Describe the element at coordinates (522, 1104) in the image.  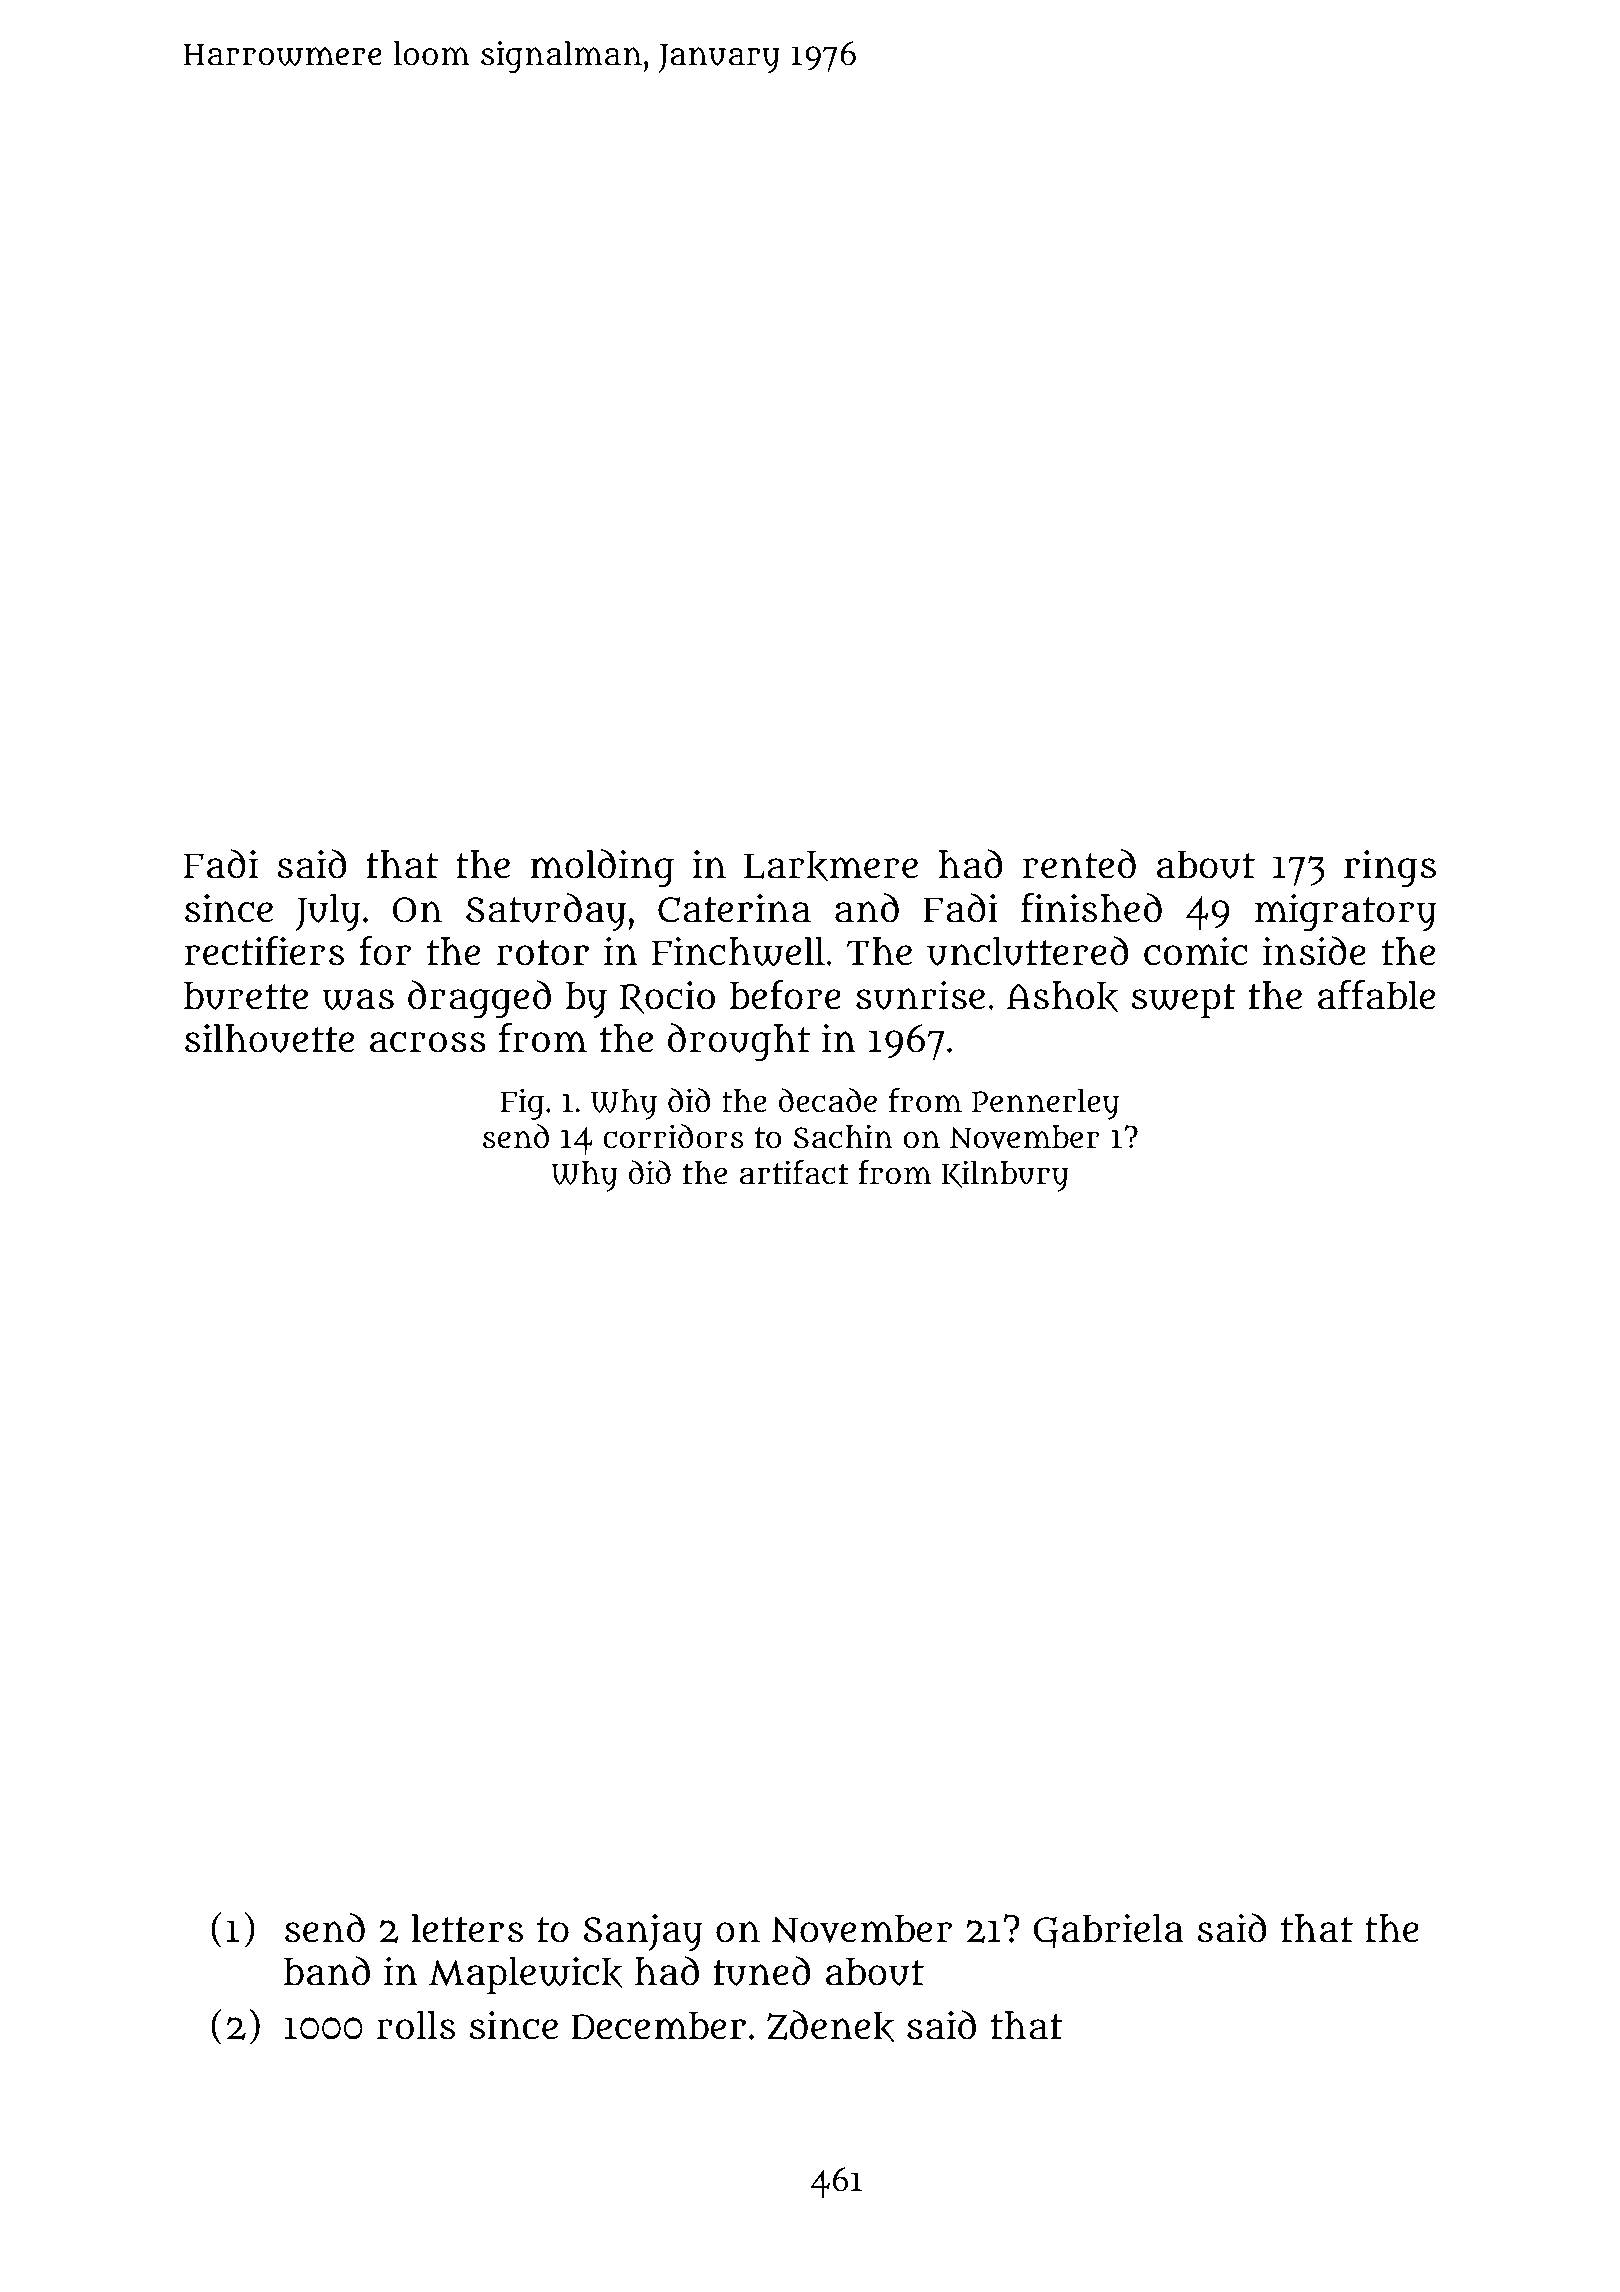
I see `Fig` at that location.
